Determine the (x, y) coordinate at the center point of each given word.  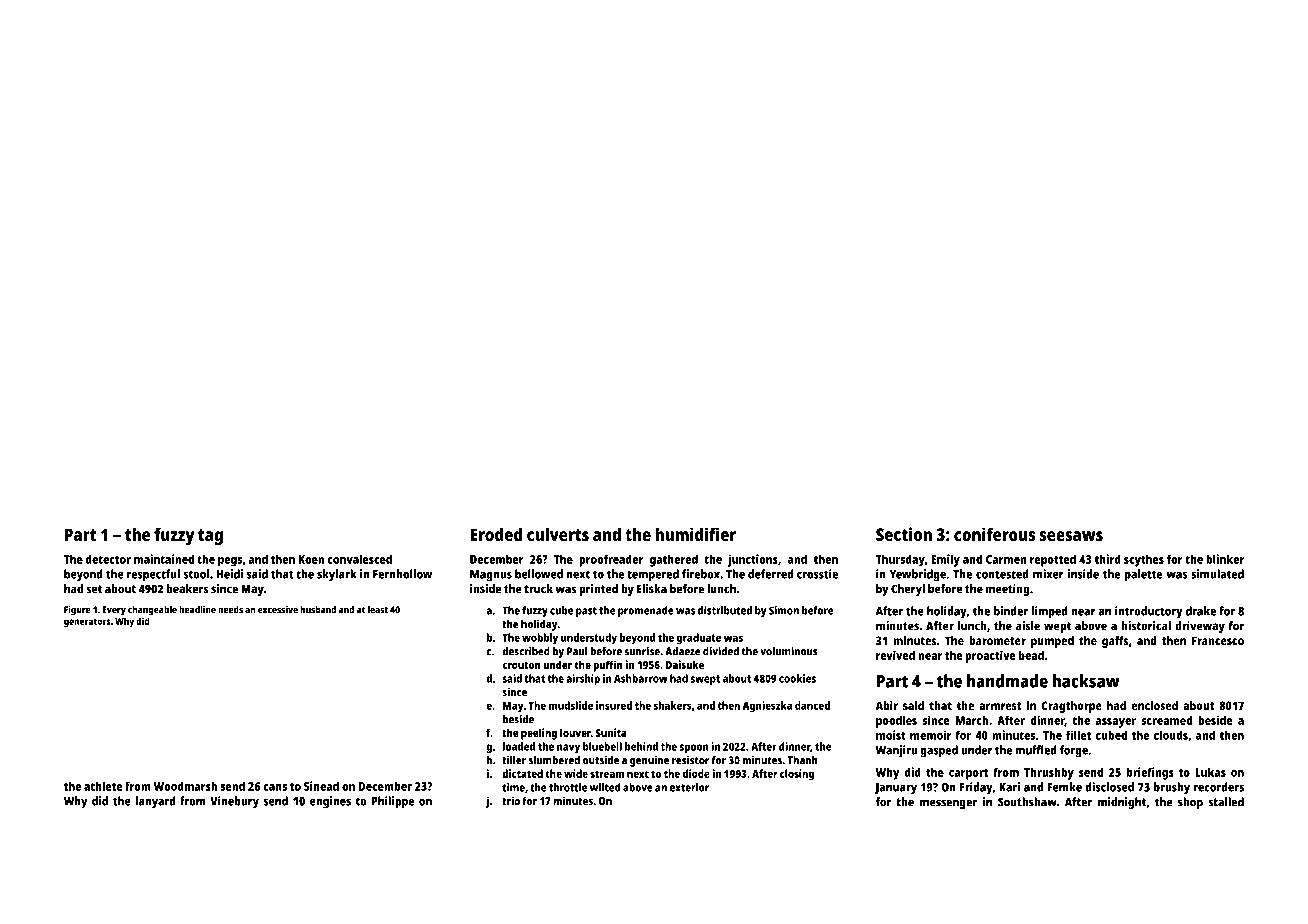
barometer (997, 640)
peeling (539, 734)
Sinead (321, 786)
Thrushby (1049, 773)
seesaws (1071, 536)
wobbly (540, 639)
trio (511, 800)
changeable (152, 611)
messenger (948, 804)
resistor (690, 760)
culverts (558, 534)
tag (210, 537)
